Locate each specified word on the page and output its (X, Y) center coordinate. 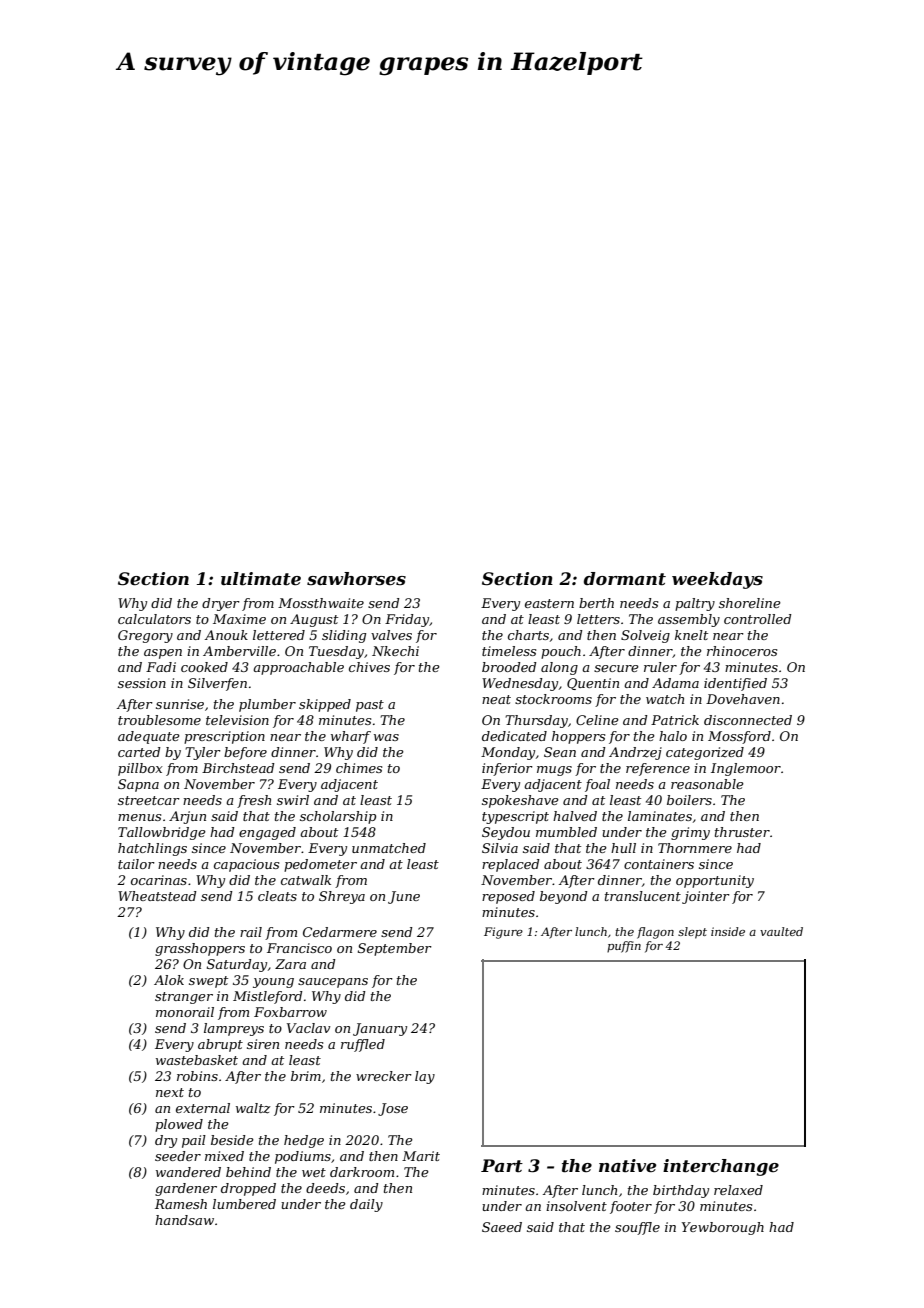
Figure (503, 933)
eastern (549, 603)
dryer (221, 604)
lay (425, 1077)
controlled (758, 619)
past (370, 706)
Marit (421, 1156)
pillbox (140, 769)
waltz (253, 1108)
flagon (655, 933)
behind (248, 1172)
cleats (277, 896)
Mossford (739, 737)
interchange (721, 1167)
